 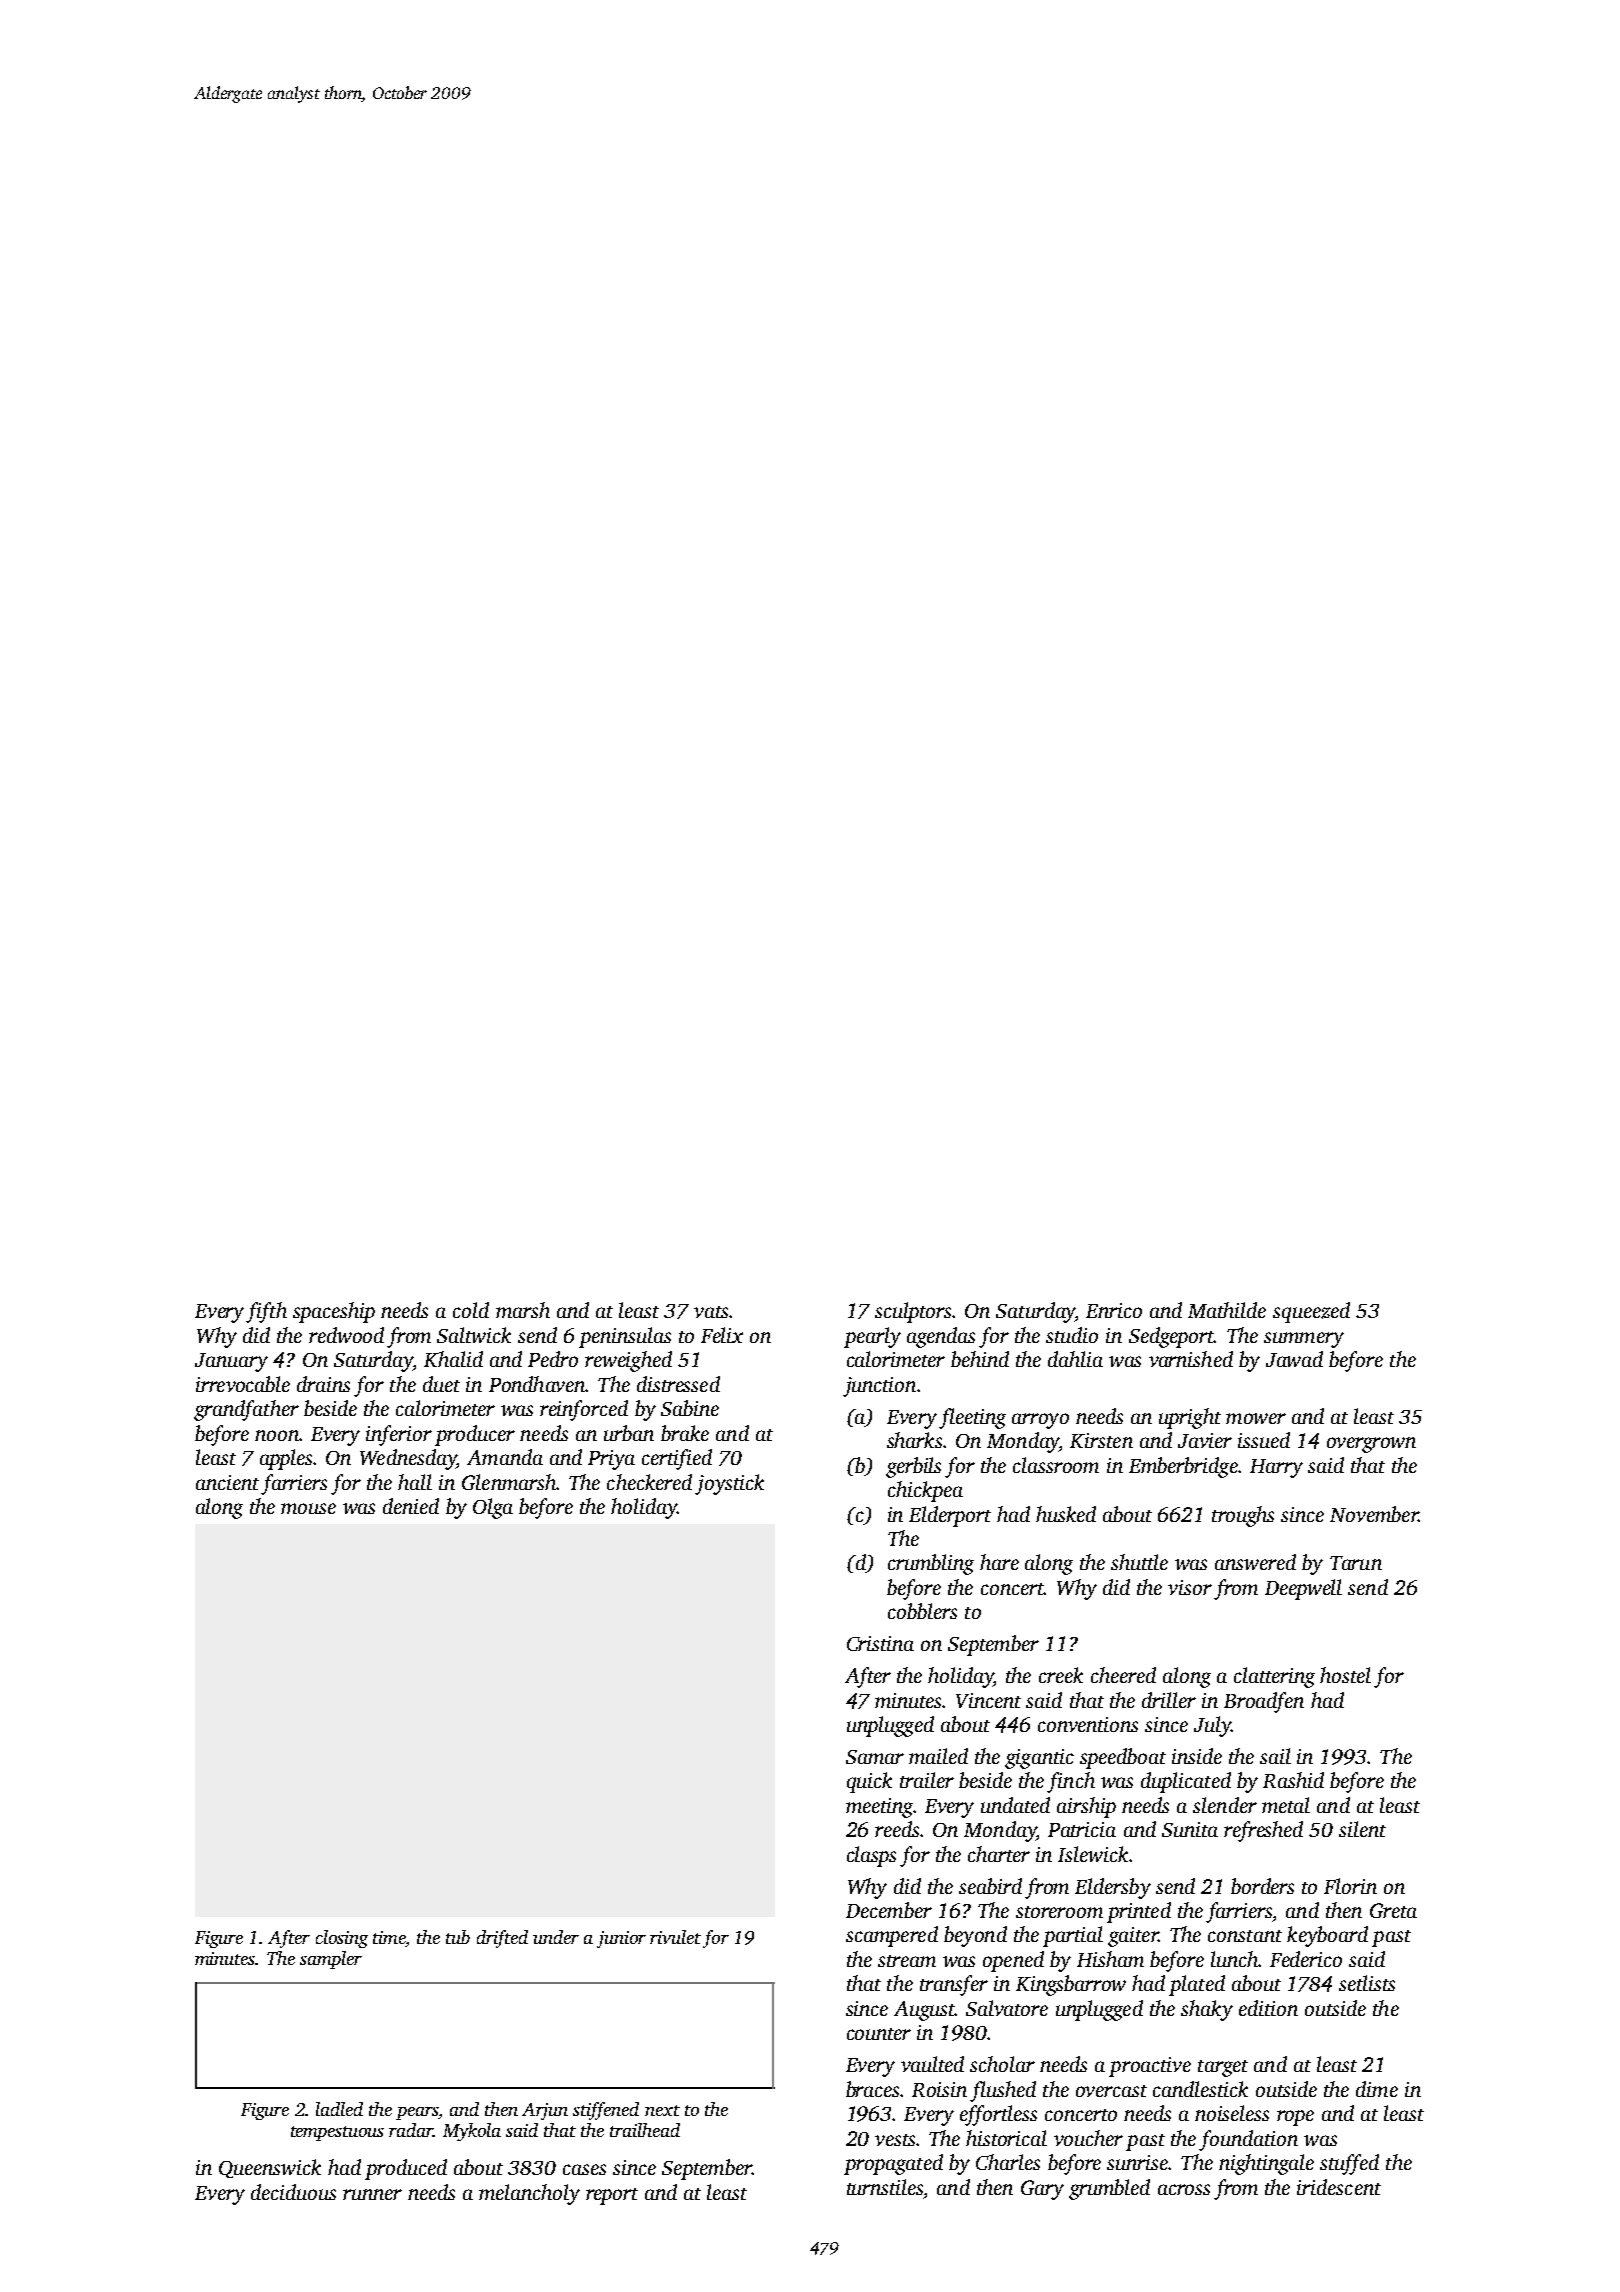 I want to click on stream, so click(x=907, y=1961).
